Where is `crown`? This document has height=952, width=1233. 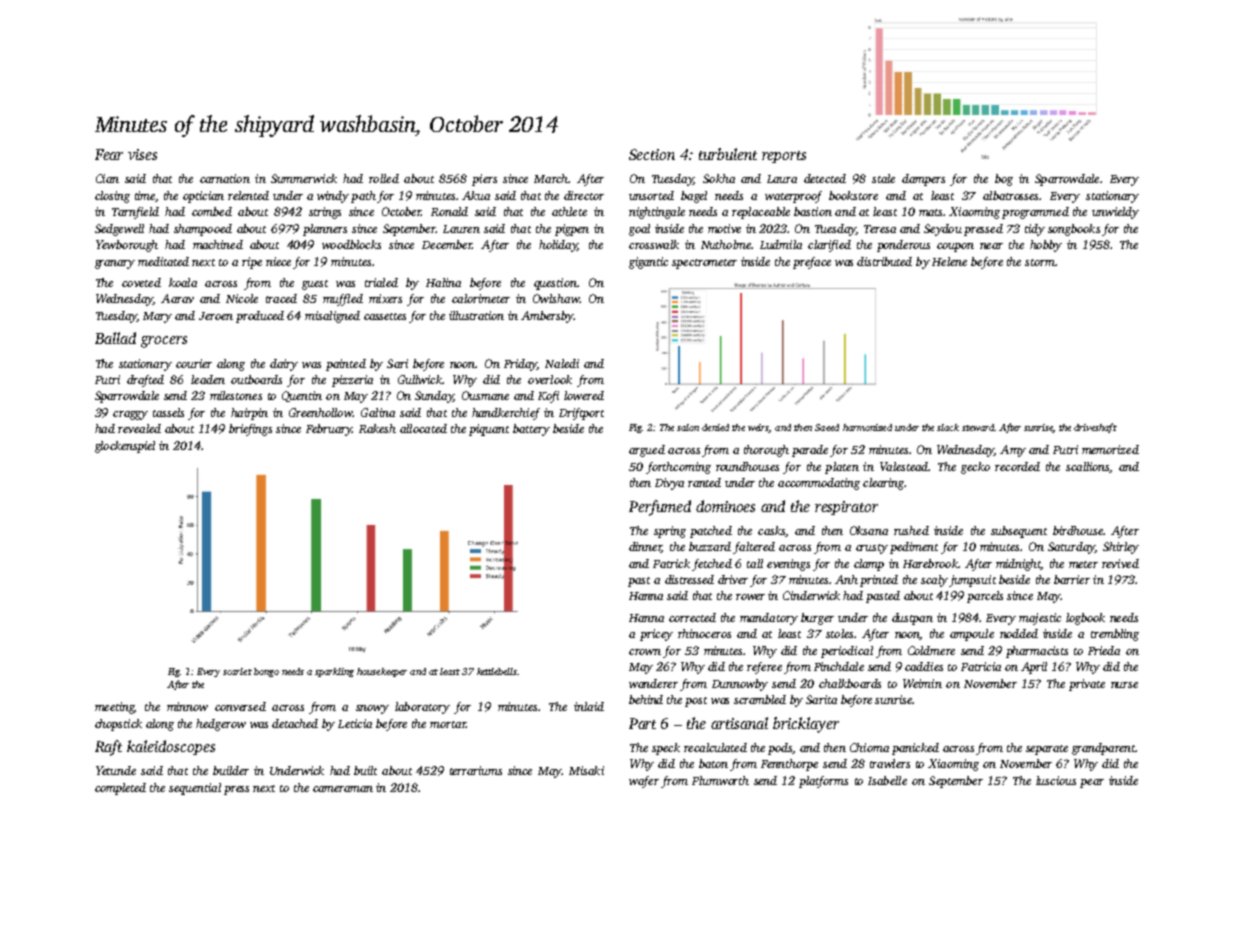
crown is located at coordinates (645, 652).
